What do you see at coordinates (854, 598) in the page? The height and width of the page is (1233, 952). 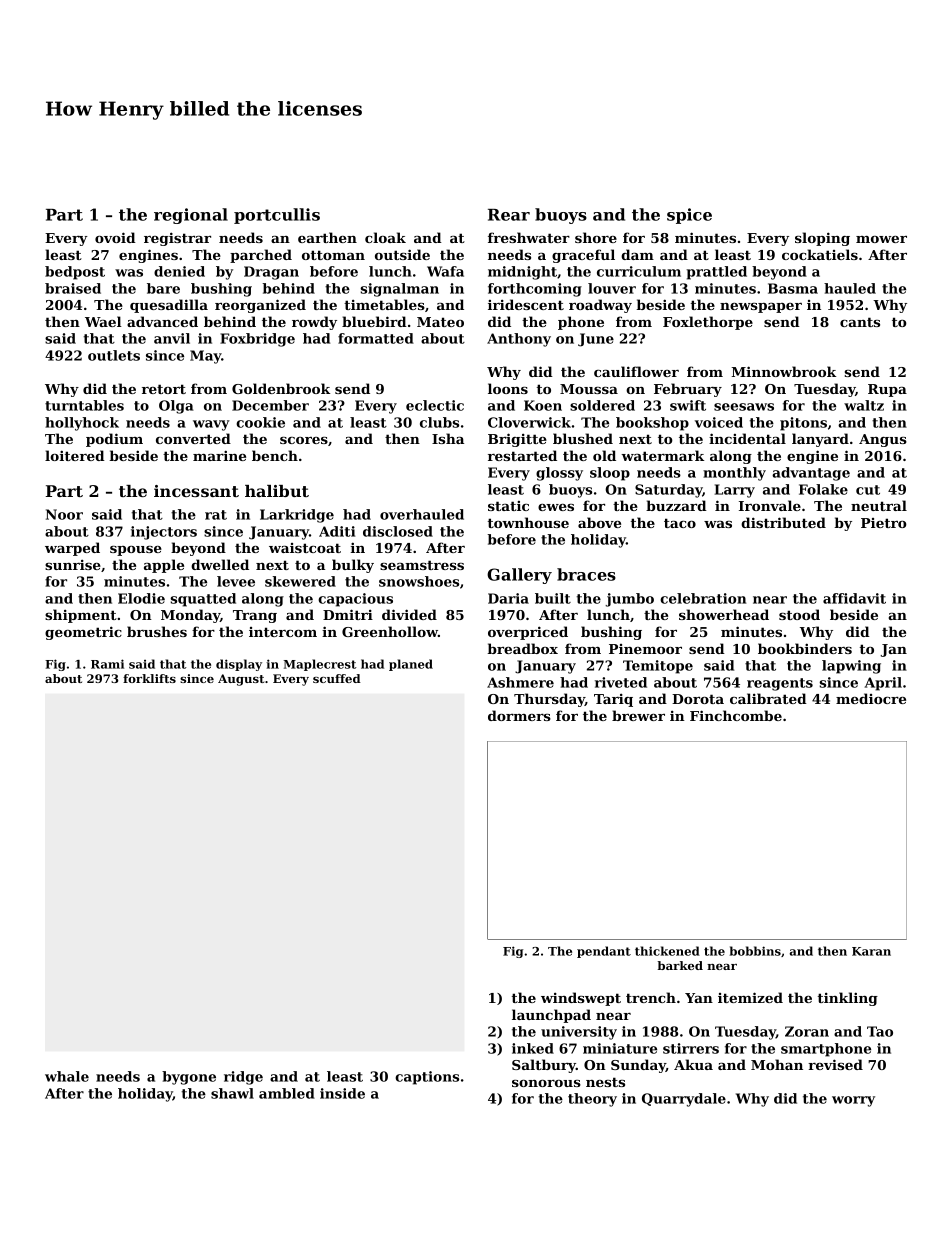 I see `affidavit` at bounding box center [854, 598].
